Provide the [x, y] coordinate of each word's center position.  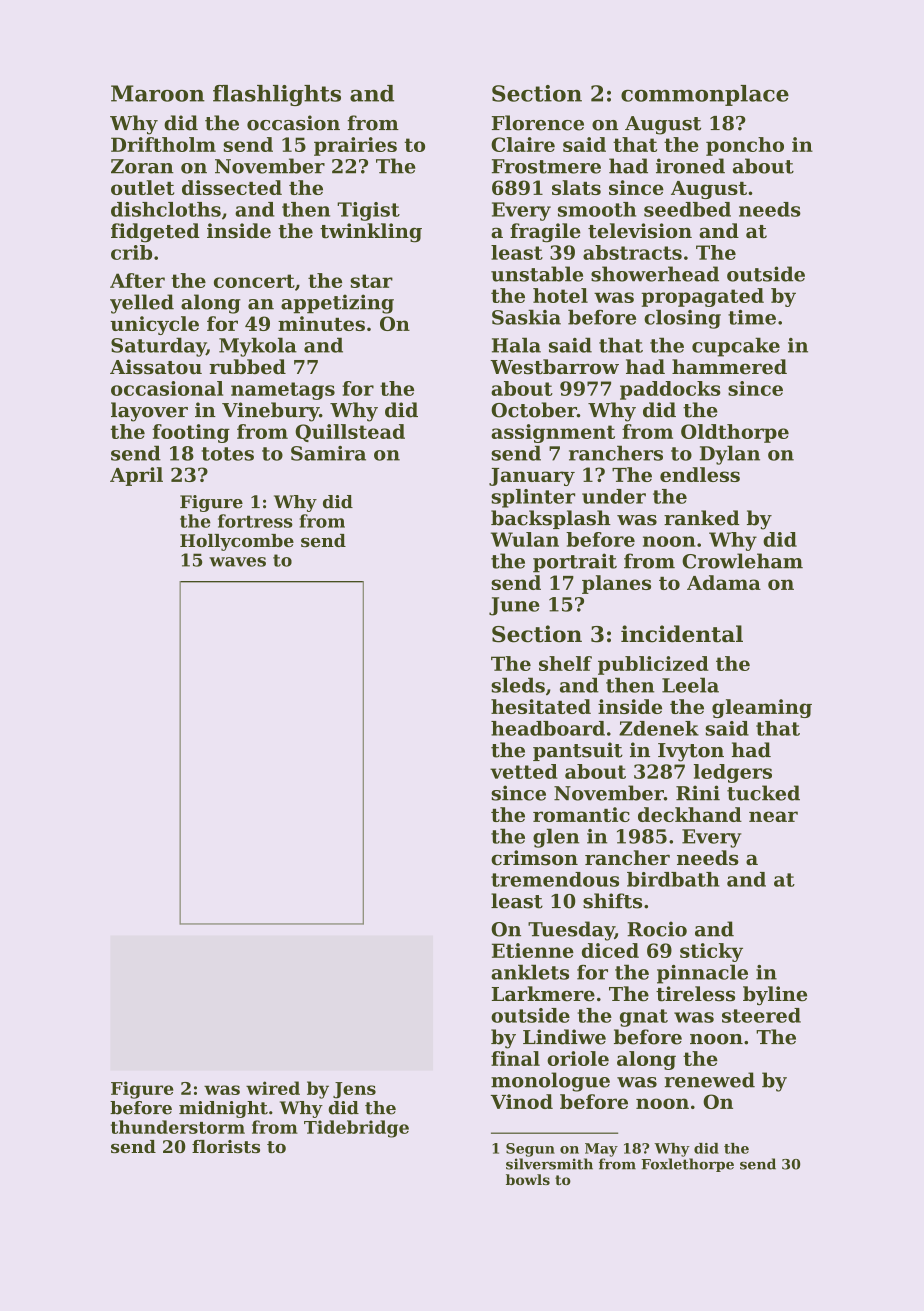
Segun [530, 1150]
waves [237, 562]
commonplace [705, 95]
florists [226, 1146]
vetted [524, 771]
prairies [355, 146]
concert [254, 281]
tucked [763, 793]
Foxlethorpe [687, 1165]
